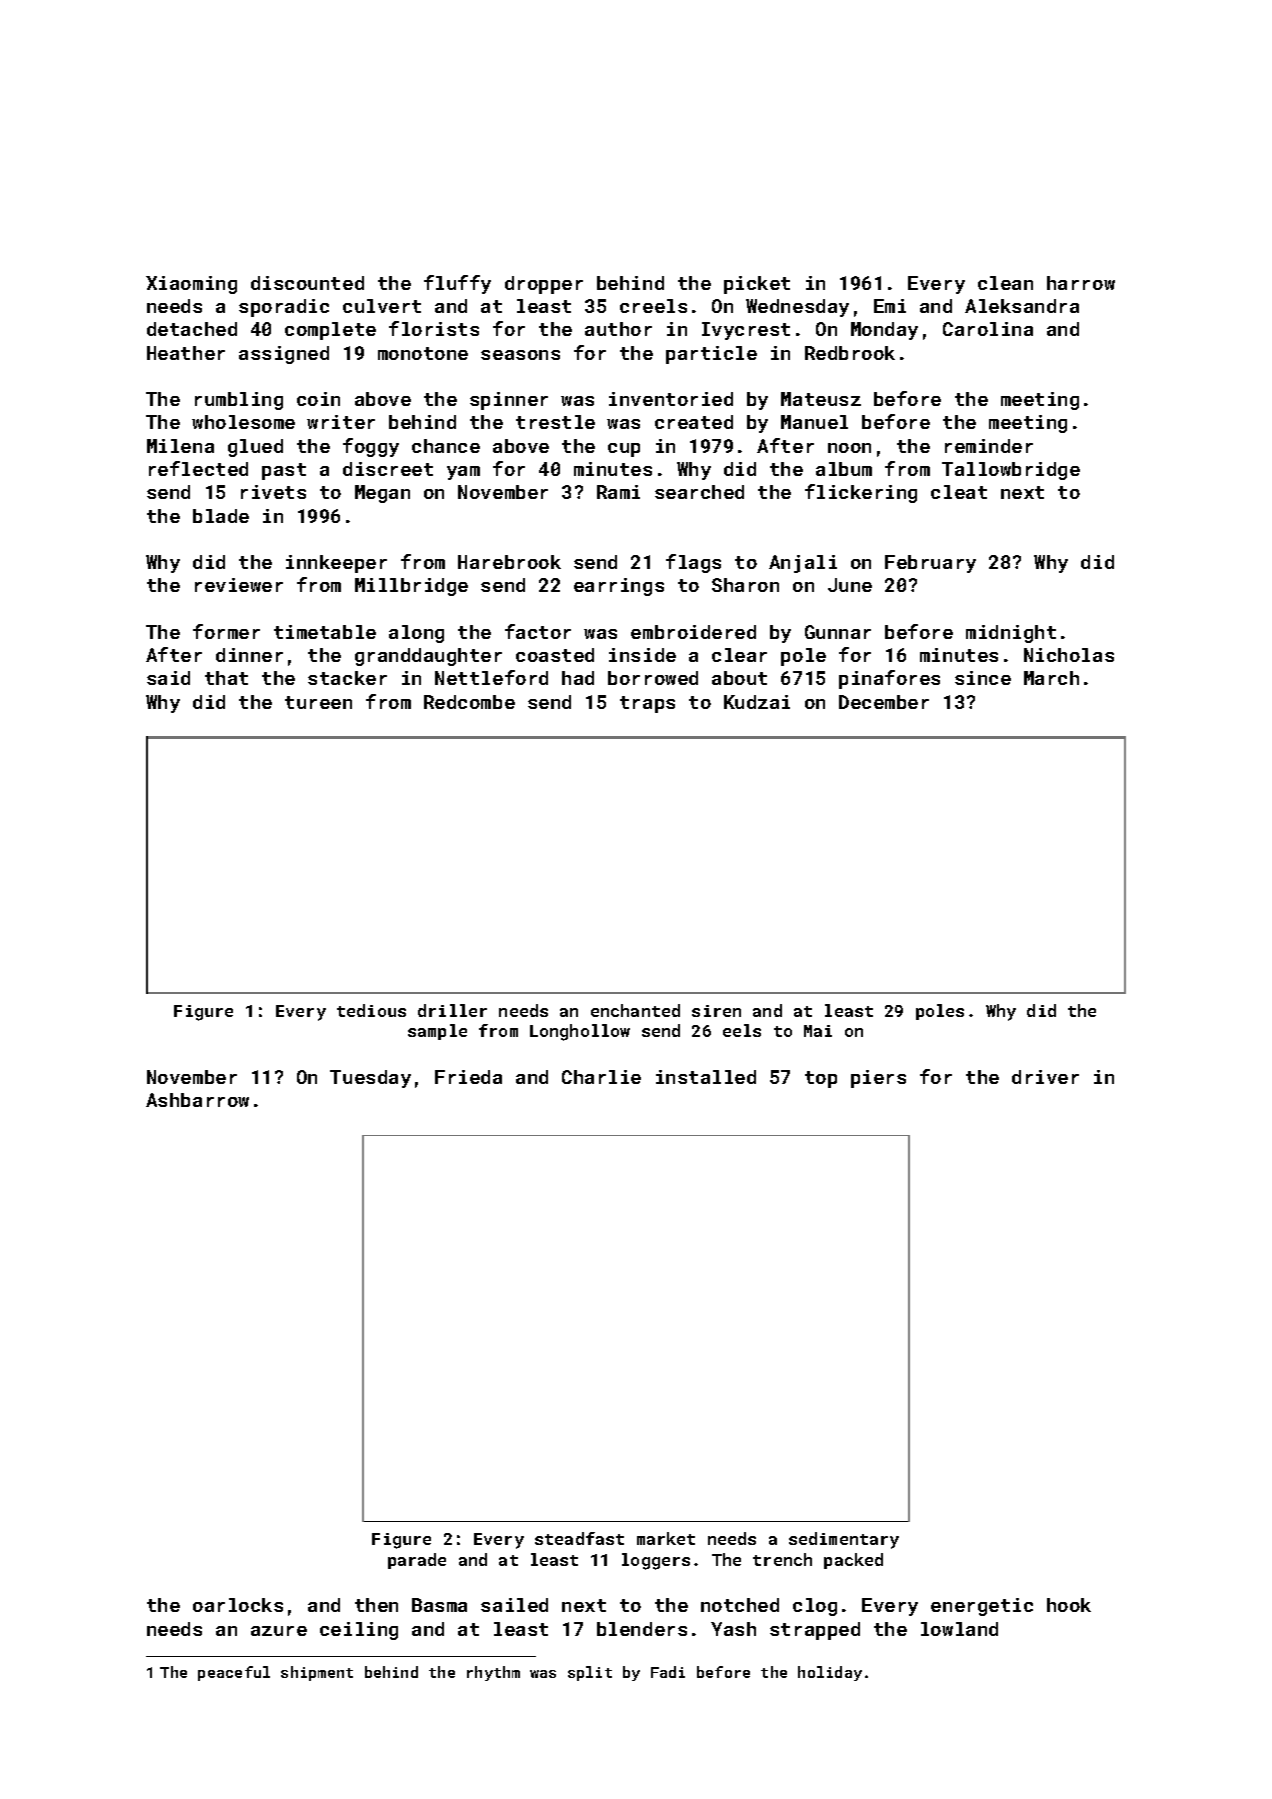 This page has height=1799, width=1272. Describe the element at coordinates (197, 1100) in the page. I see `Ashbarrow` at that location.
